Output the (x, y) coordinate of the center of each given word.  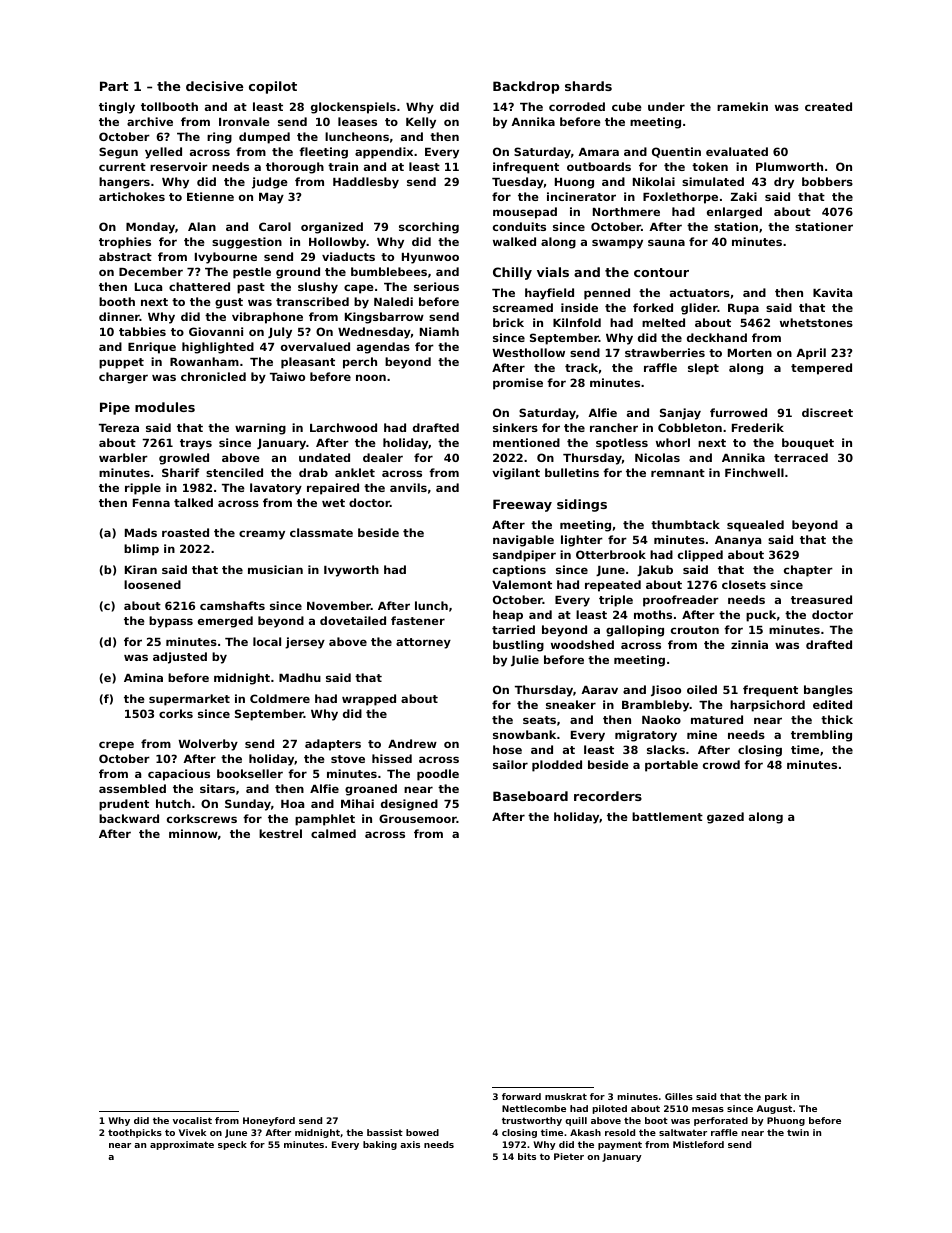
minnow (193, 833)
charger (123, 378)
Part (114, 86)
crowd (721, 764)
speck (232, 1145)
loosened (152, 584)
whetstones (816, 322)
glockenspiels (353, 108)
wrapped (369, 700)
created (828, 106)
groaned (371, 790)
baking (380, 1145)
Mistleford (698, 1144)
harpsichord (767, 706)
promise (518, 384)
